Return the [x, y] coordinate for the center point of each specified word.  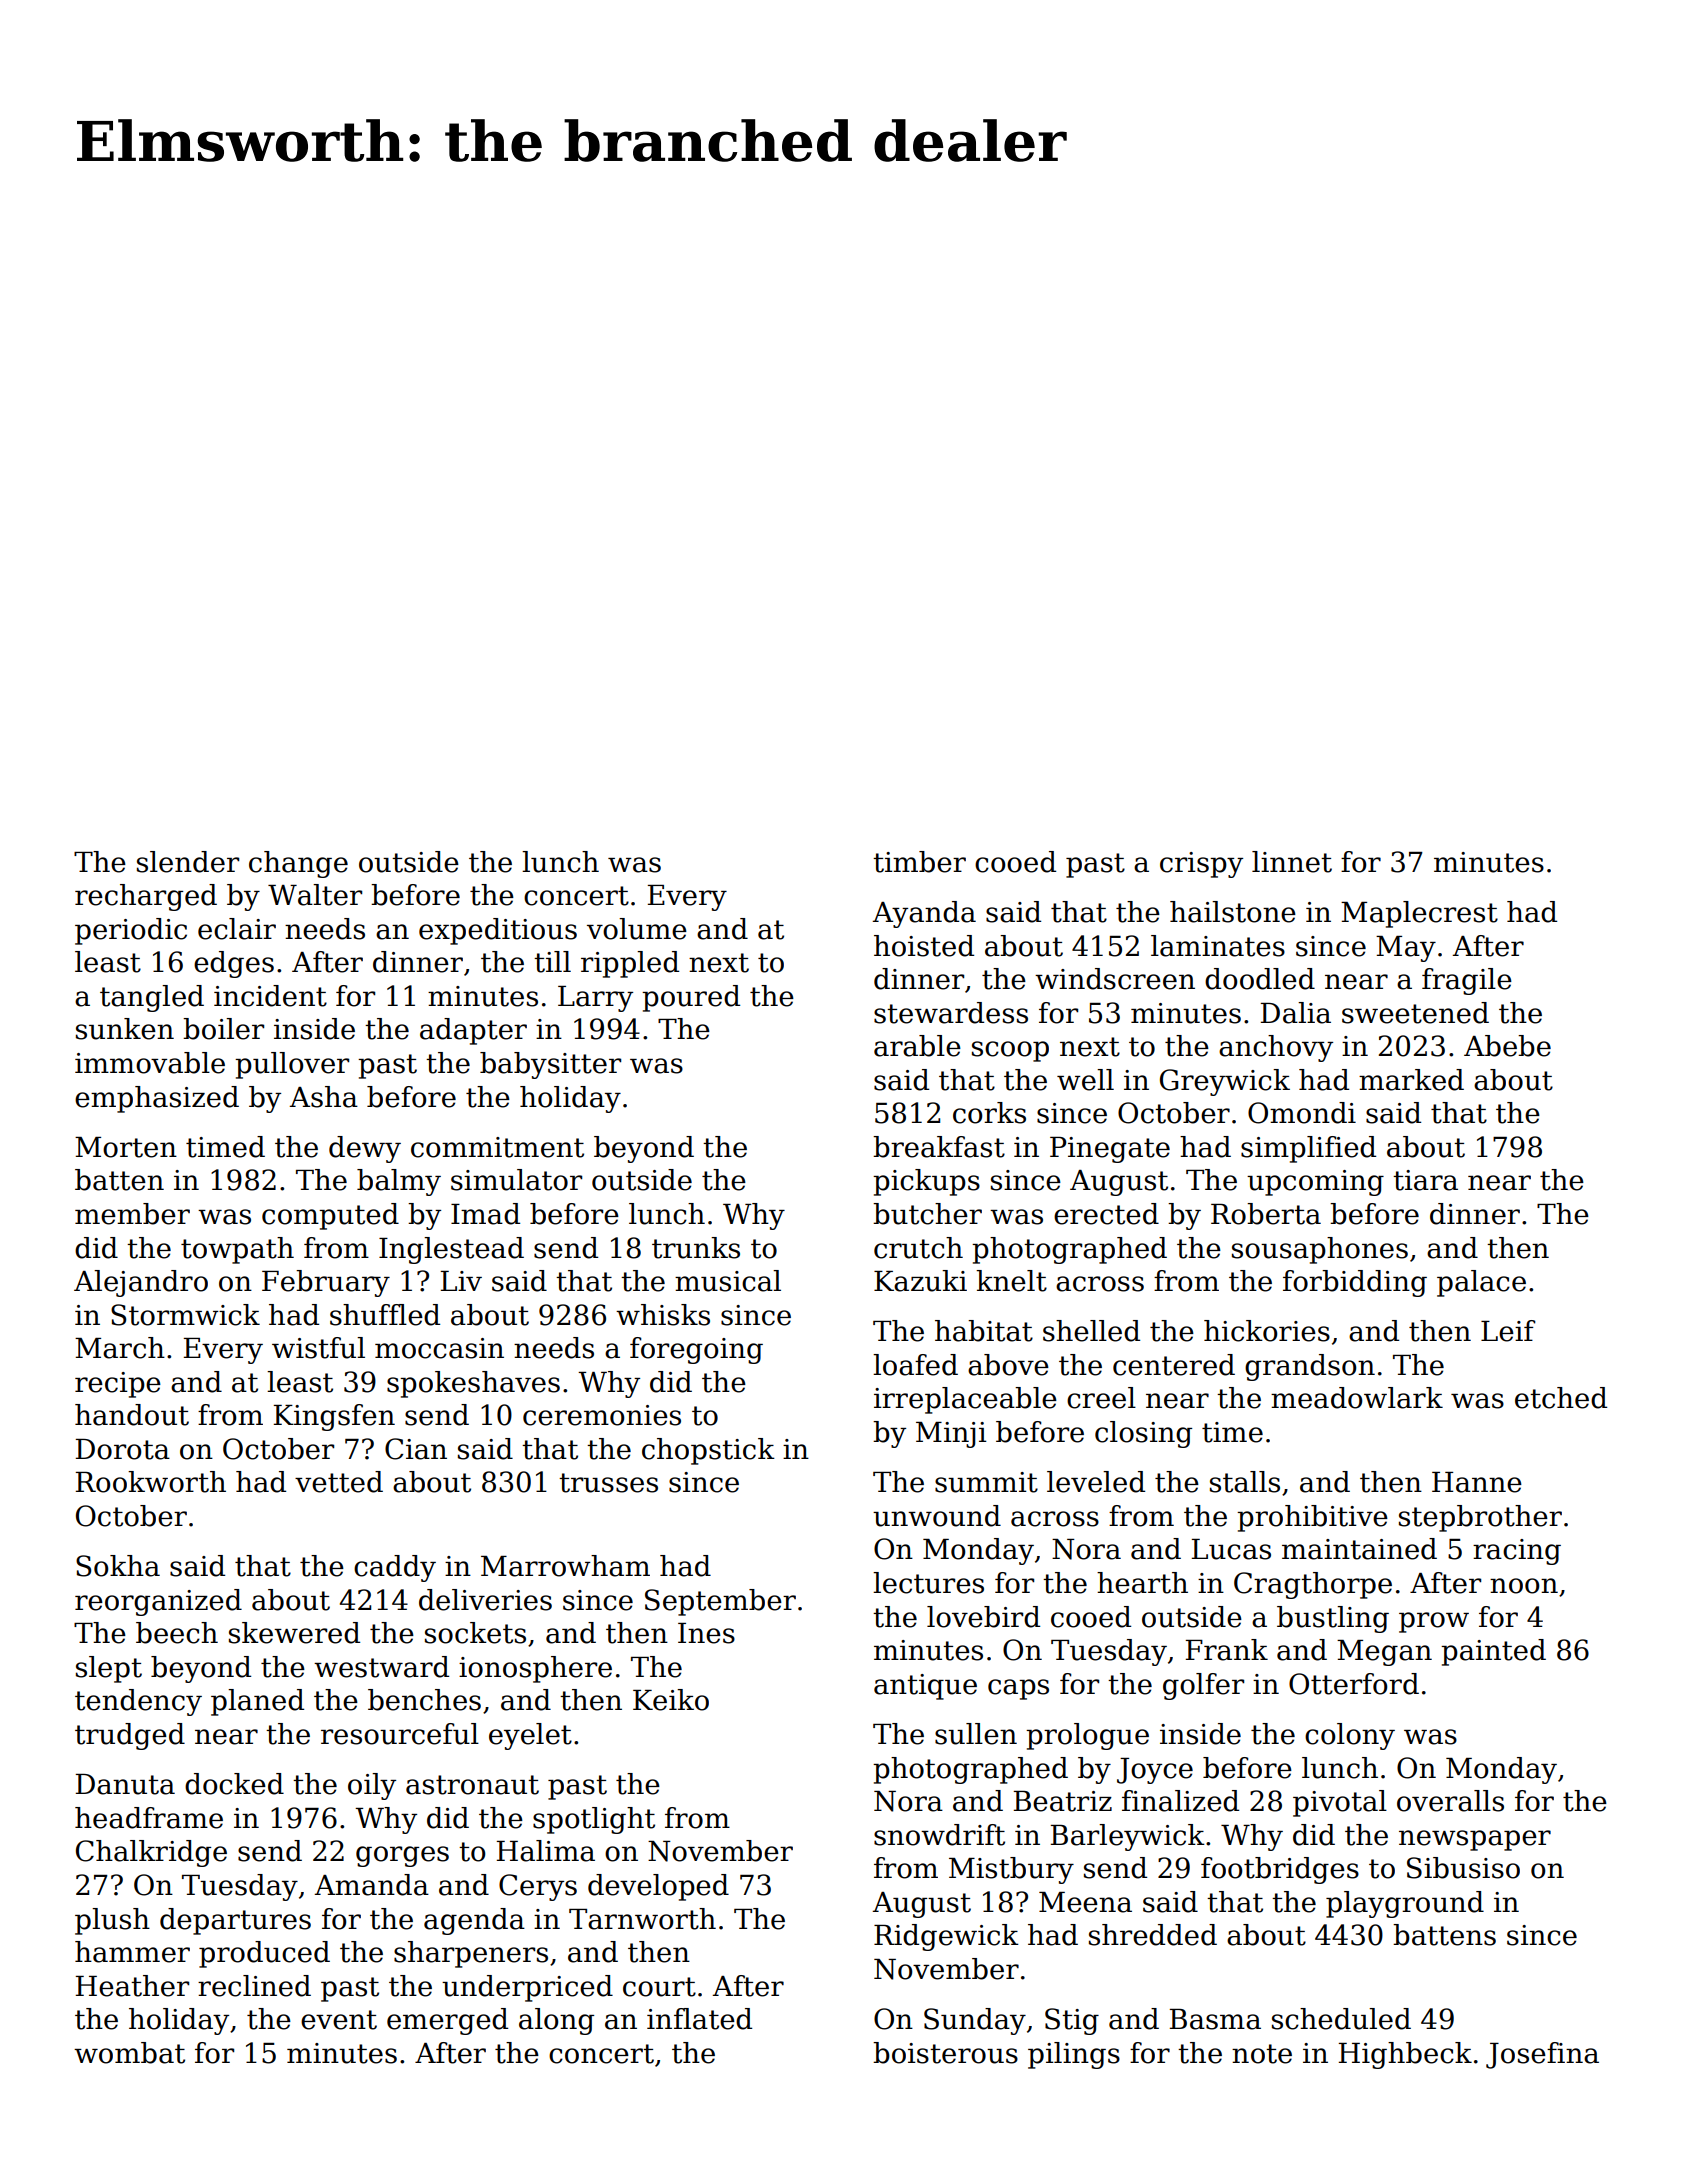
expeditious [498, 931]
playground [1405, 1904]
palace [1481, 1283]
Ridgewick [946, 1937]
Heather [132, 1986]
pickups [926, 1182]
